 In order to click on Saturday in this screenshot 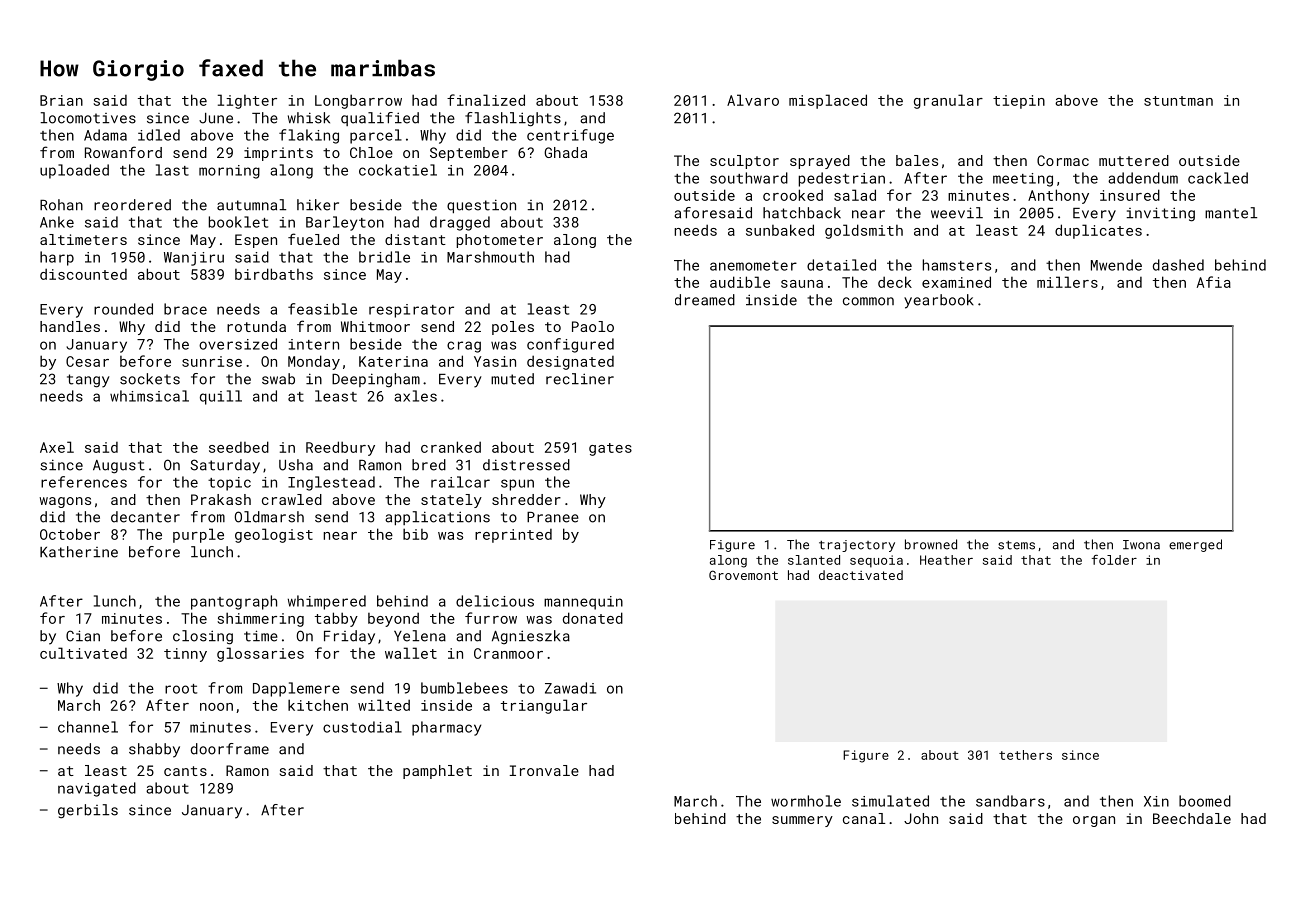, I will do `click(225, 466)`.
